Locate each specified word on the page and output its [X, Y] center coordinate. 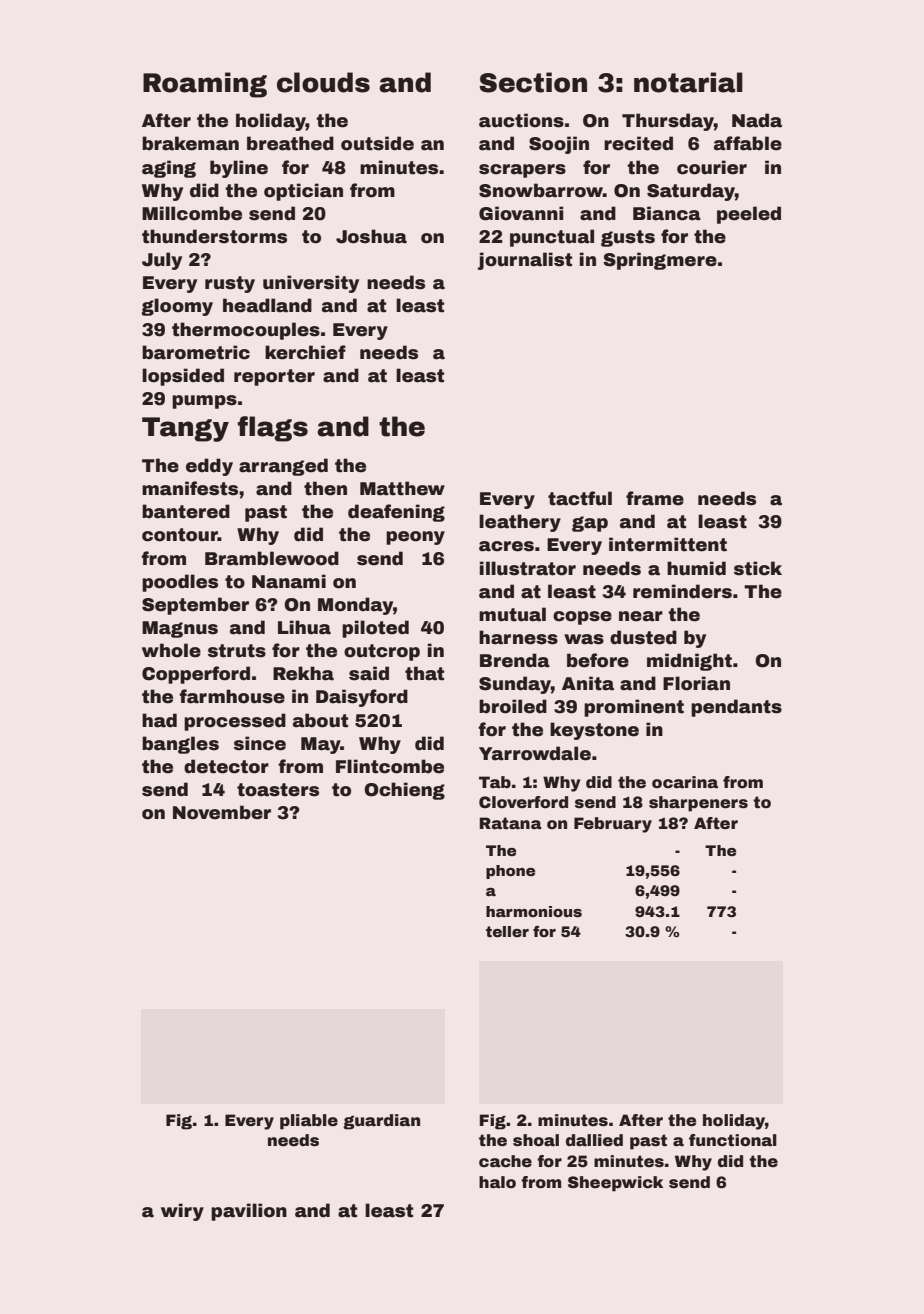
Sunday [515, 685]
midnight [689, 662]
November [222, 812]
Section [533, 82]
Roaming [205, 85]
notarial [688, 82]
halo [497, 1182]
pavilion [249, 1212]
